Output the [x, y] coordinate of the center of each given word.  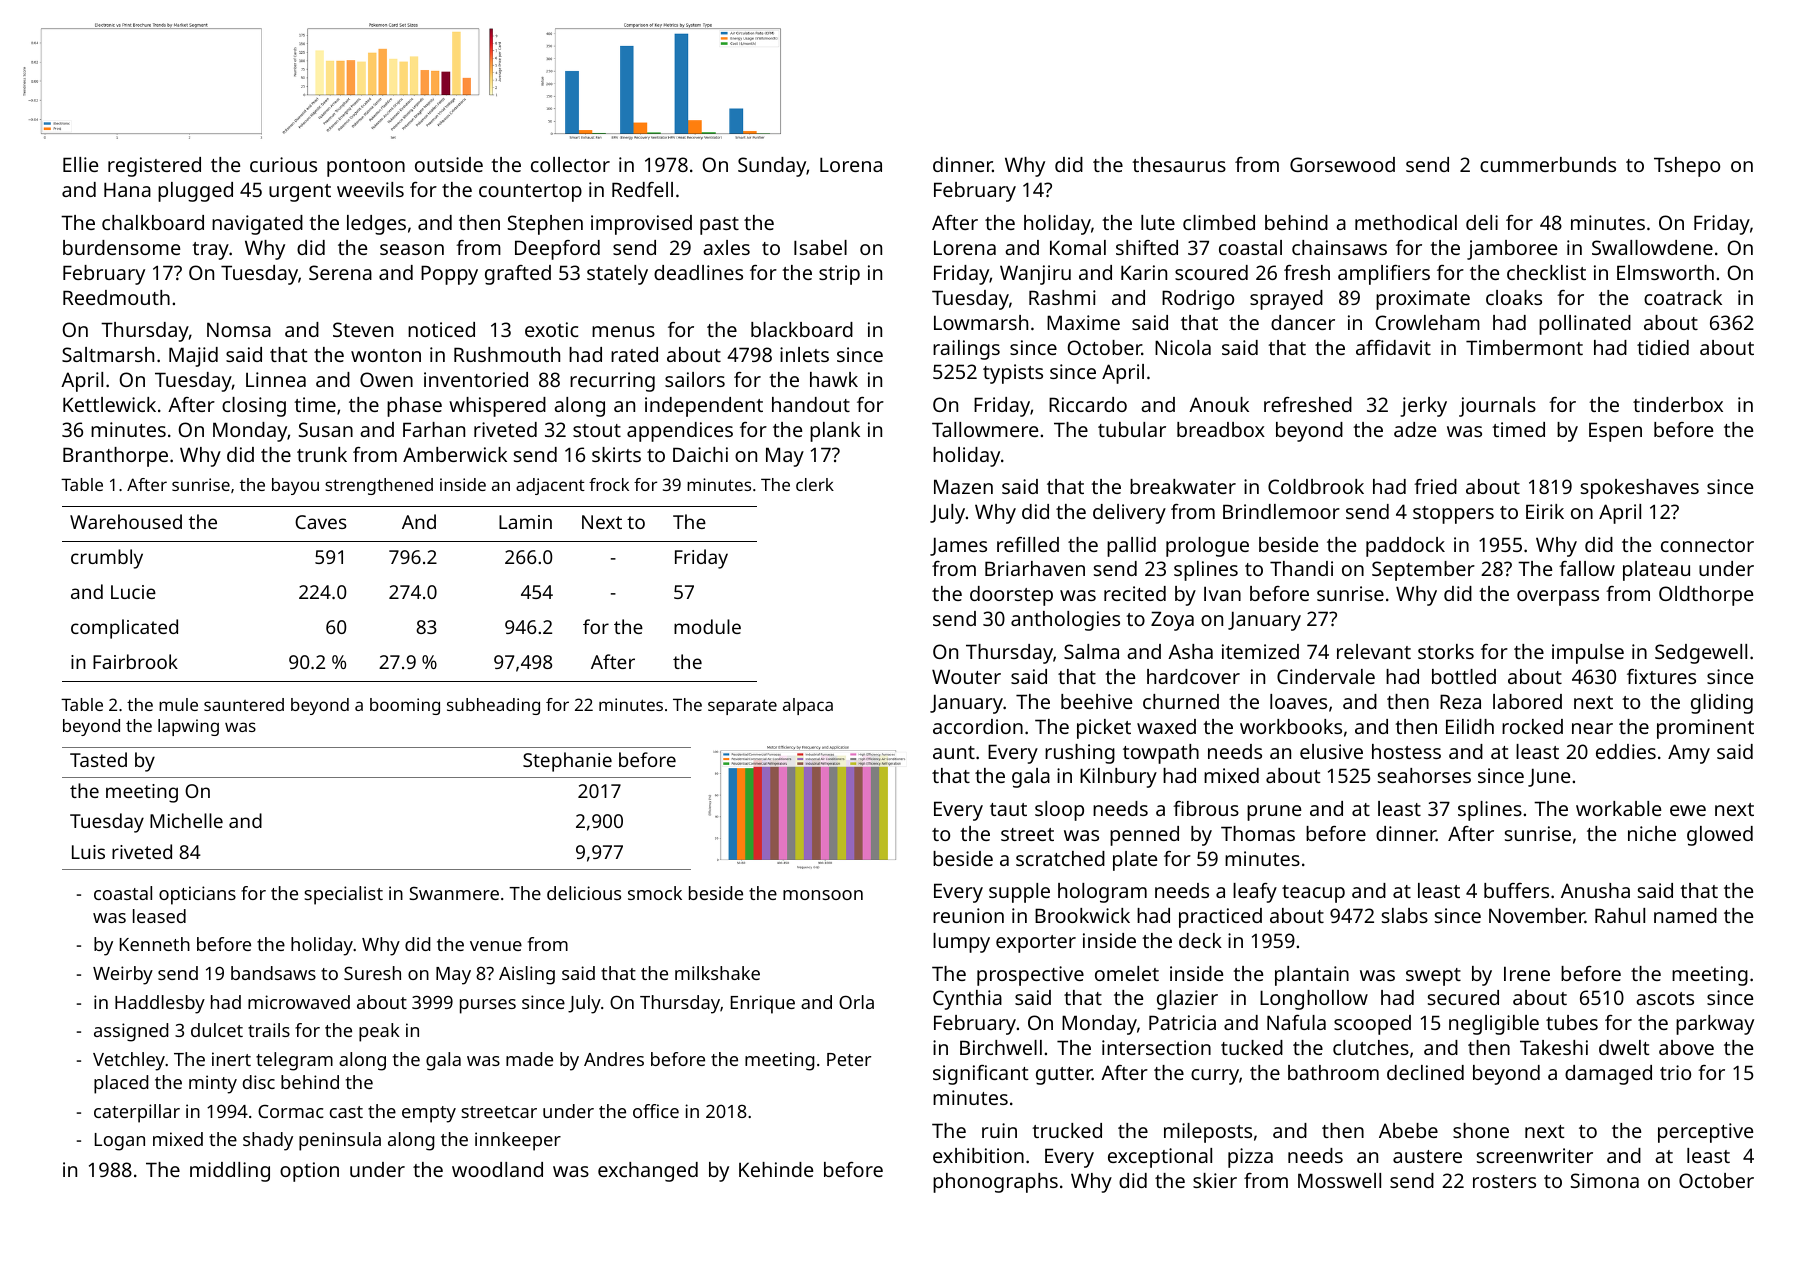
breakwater [1183, 486]
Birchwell [1001, 1047]
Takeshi [1554, 1047]
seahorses [1424, 775]
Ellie [80, 164]
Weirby [123, 975]
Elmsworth [1665, 272]
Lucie [133, 592]
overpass [1558, 598]
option [309, 1172]
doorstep [1011, 596]
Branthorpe [115, 457]
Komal [1078, 247]
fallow [1587, 568]
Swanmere [454, 893]
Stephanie [567, 762]
